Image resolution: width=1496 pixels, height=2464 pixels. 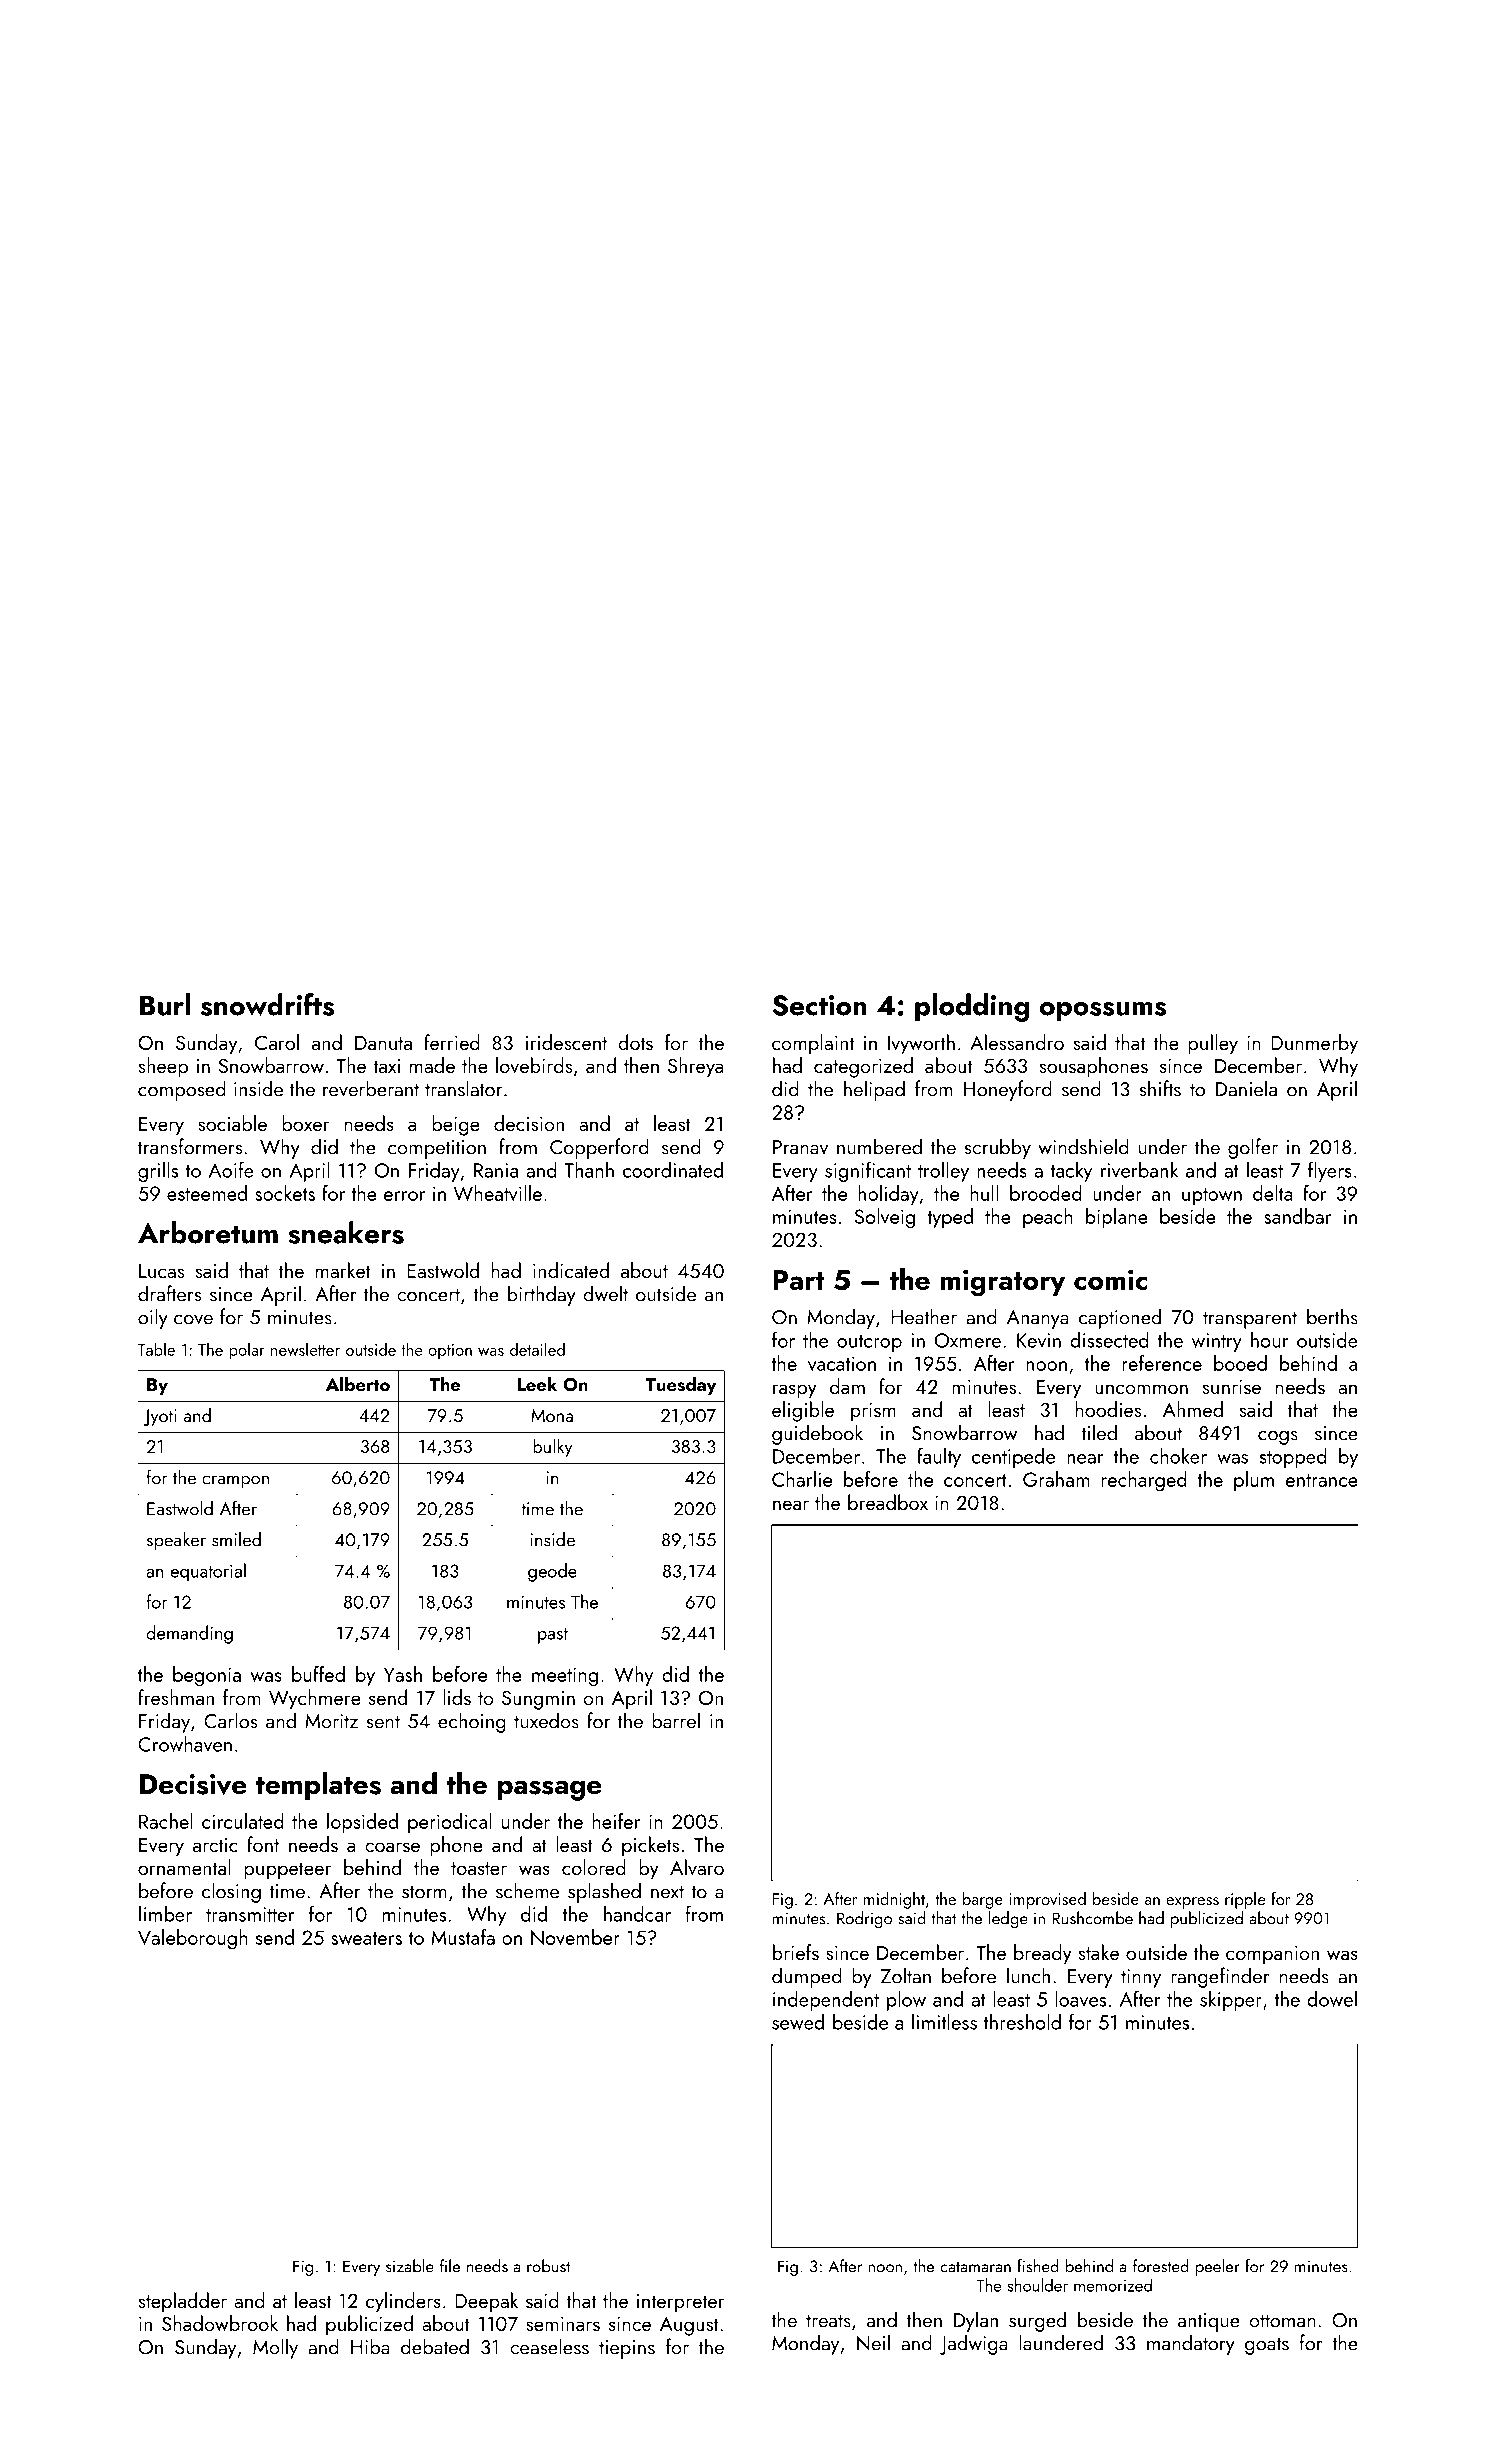 I want to click on plodding, so click(x=972, y=1007).
